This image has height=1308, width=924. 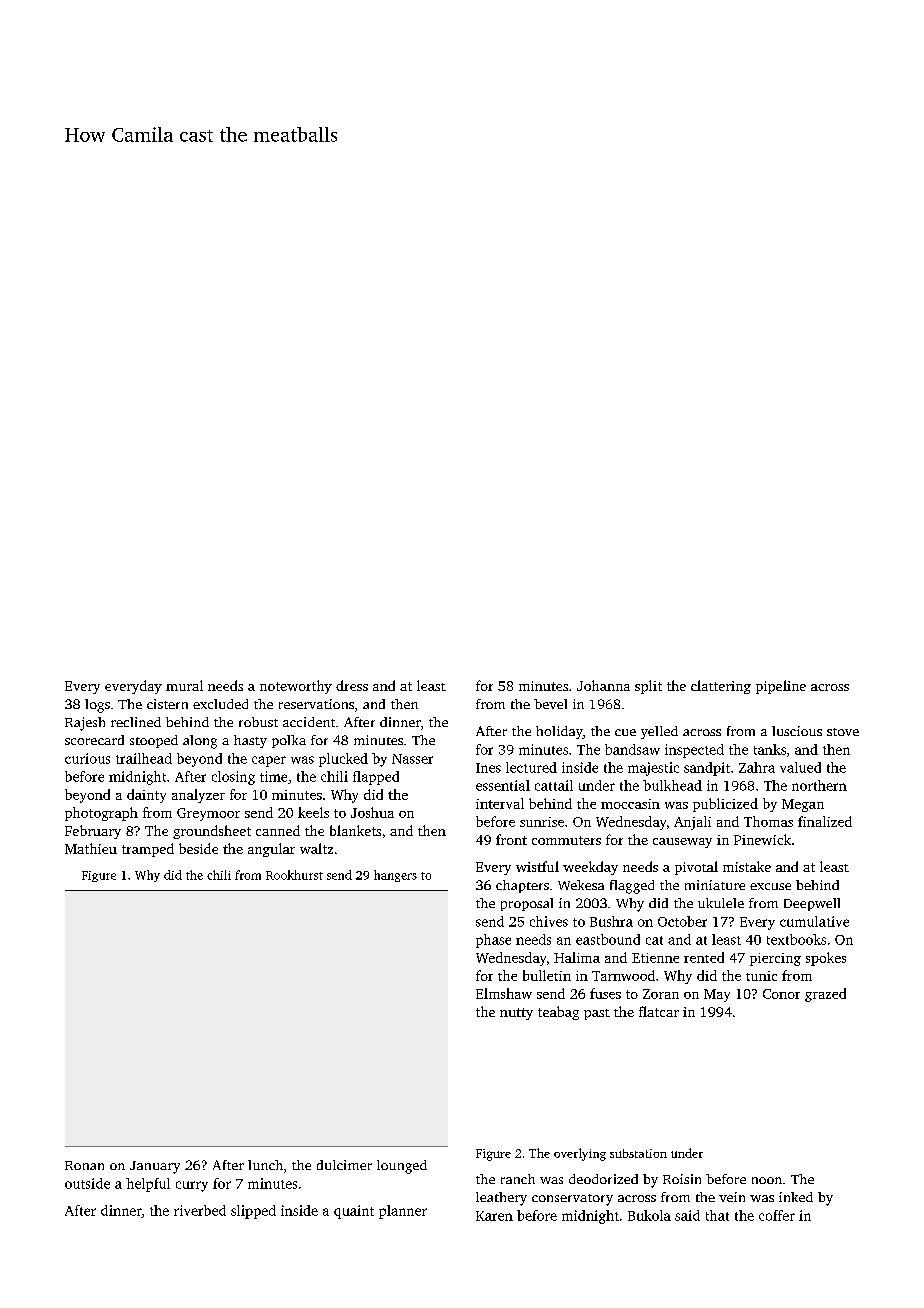 I want to click on Elmshaw, so click(x=504, y=993).
